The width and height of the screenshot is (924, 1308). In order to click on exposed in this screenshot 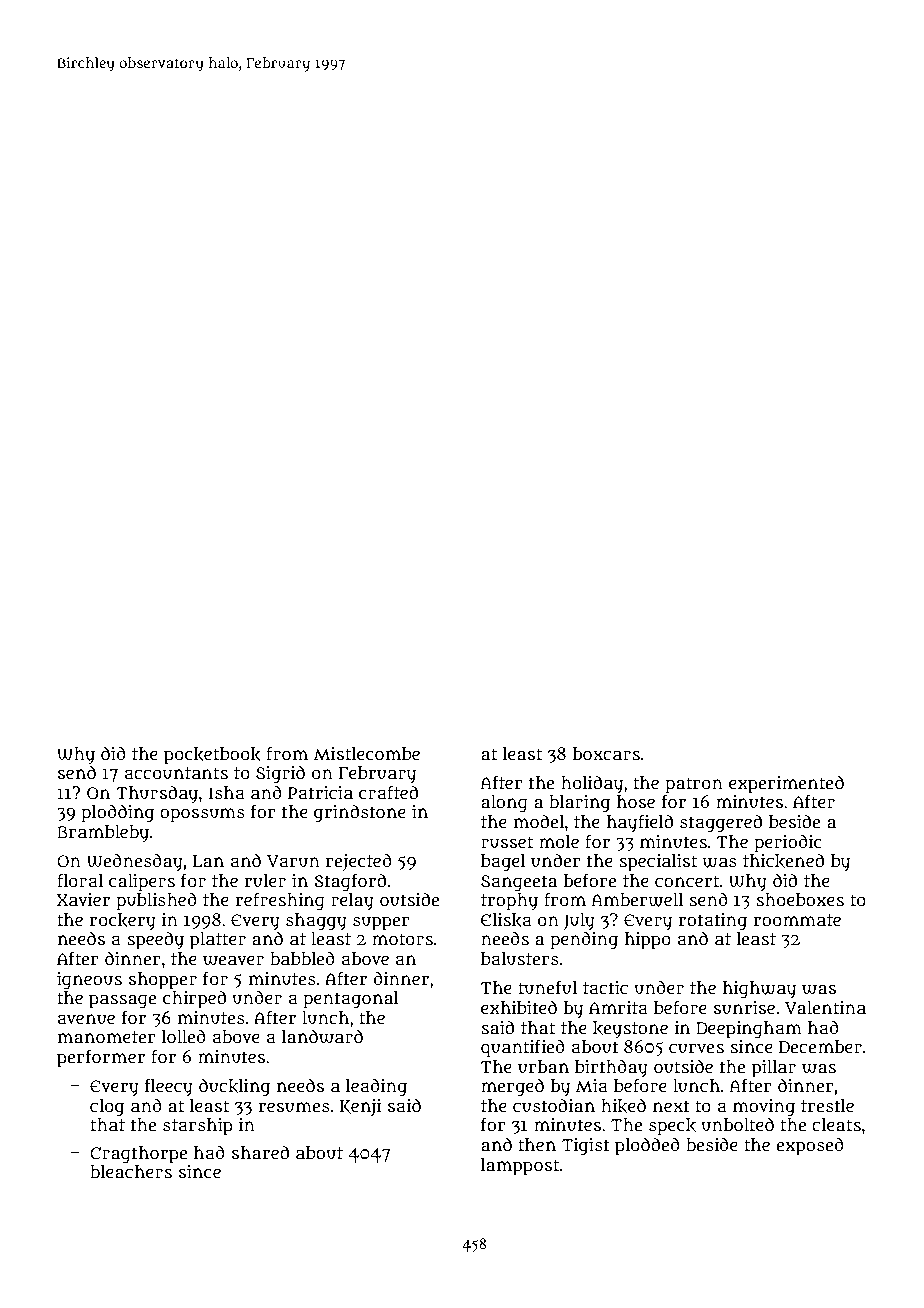, I will do `click(810, 1146)`.
